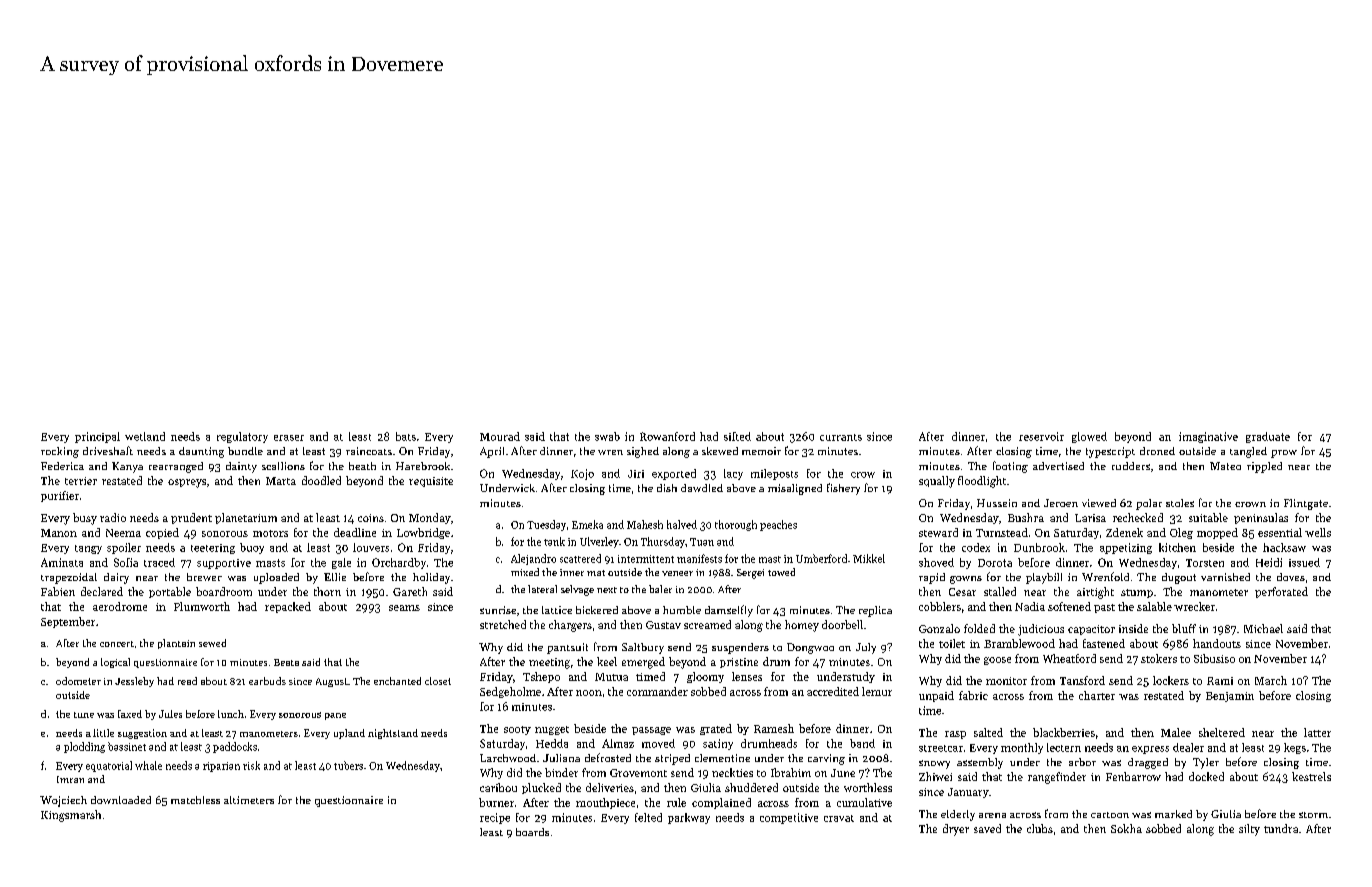 This document has height=887, width=1372. Describe the element at coordinates (789, 818) in the document. I see `competitive` at that location.
